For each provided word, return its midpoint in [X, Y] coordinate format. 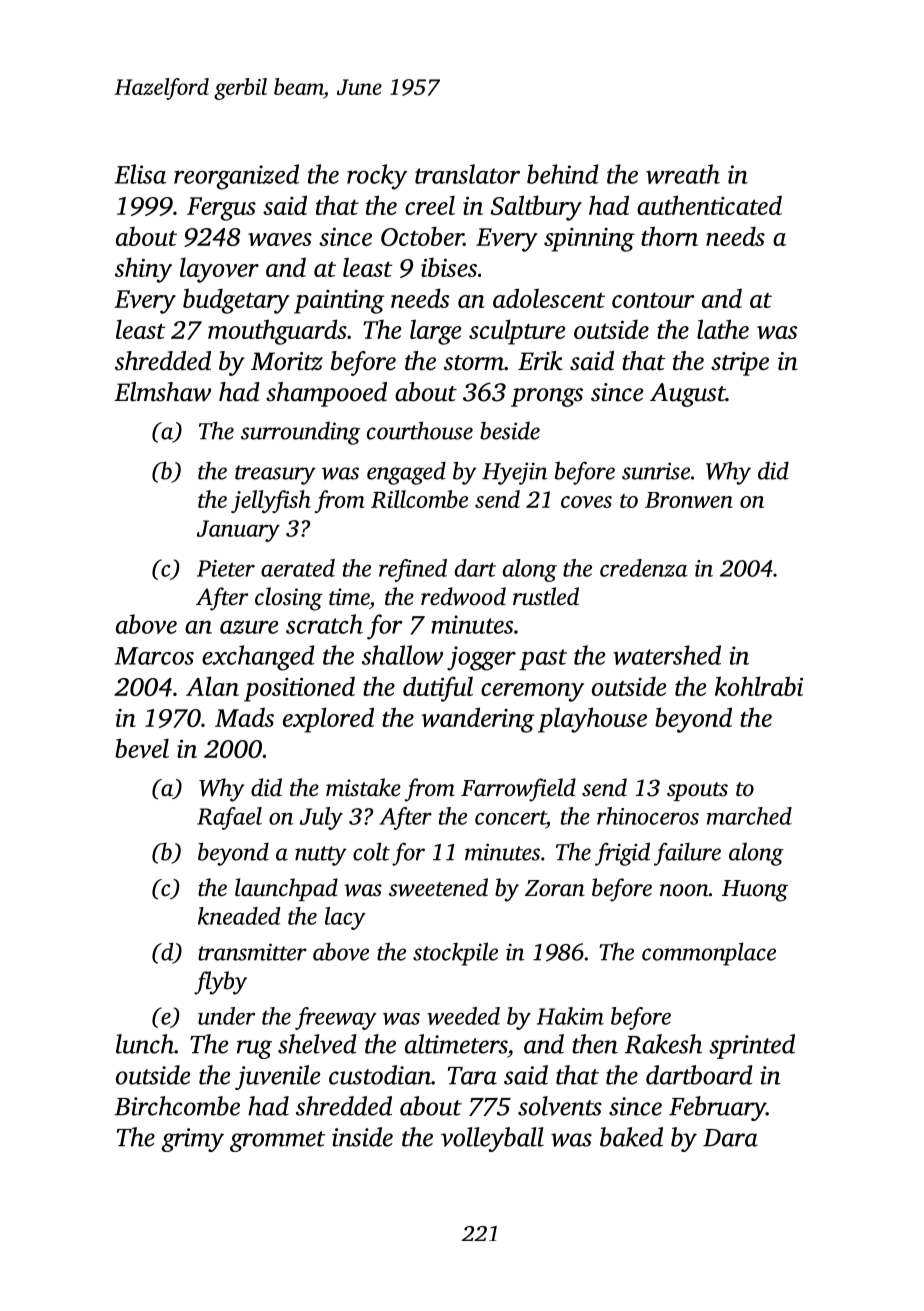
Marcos [154, 656]
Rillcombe [419, 499]
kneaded [239, 916]
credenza [644, 568]
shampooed [326, 394]
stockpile [455, 954]
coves [586, 502]
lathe [723, 329]
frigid [622, 854]
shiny [143, 270]
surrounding [301, 433]
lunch [145, 1044]
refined [413, 570]
